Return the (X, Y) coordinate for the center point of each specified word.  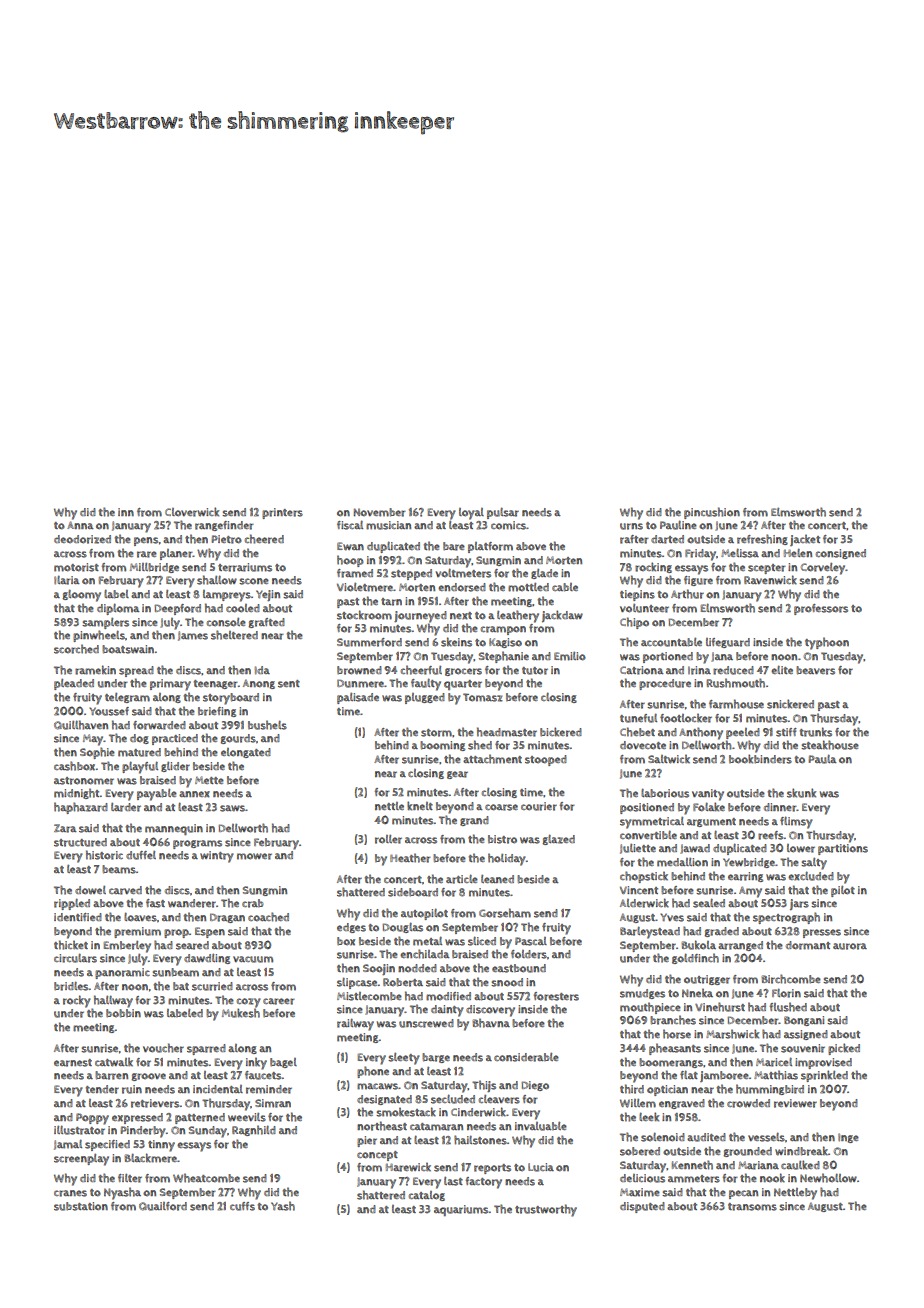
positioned (647, 808)
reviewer (795, 1103)
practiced (175, 739)
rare (147, 554)
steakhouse (830, 745)
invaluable (541, 1126)
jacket (805, 540)
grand (474, 821)
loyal (471, 514)
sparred (206, 1049)
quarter (463, 685)
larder (126, 807)
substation (81, 1206)
